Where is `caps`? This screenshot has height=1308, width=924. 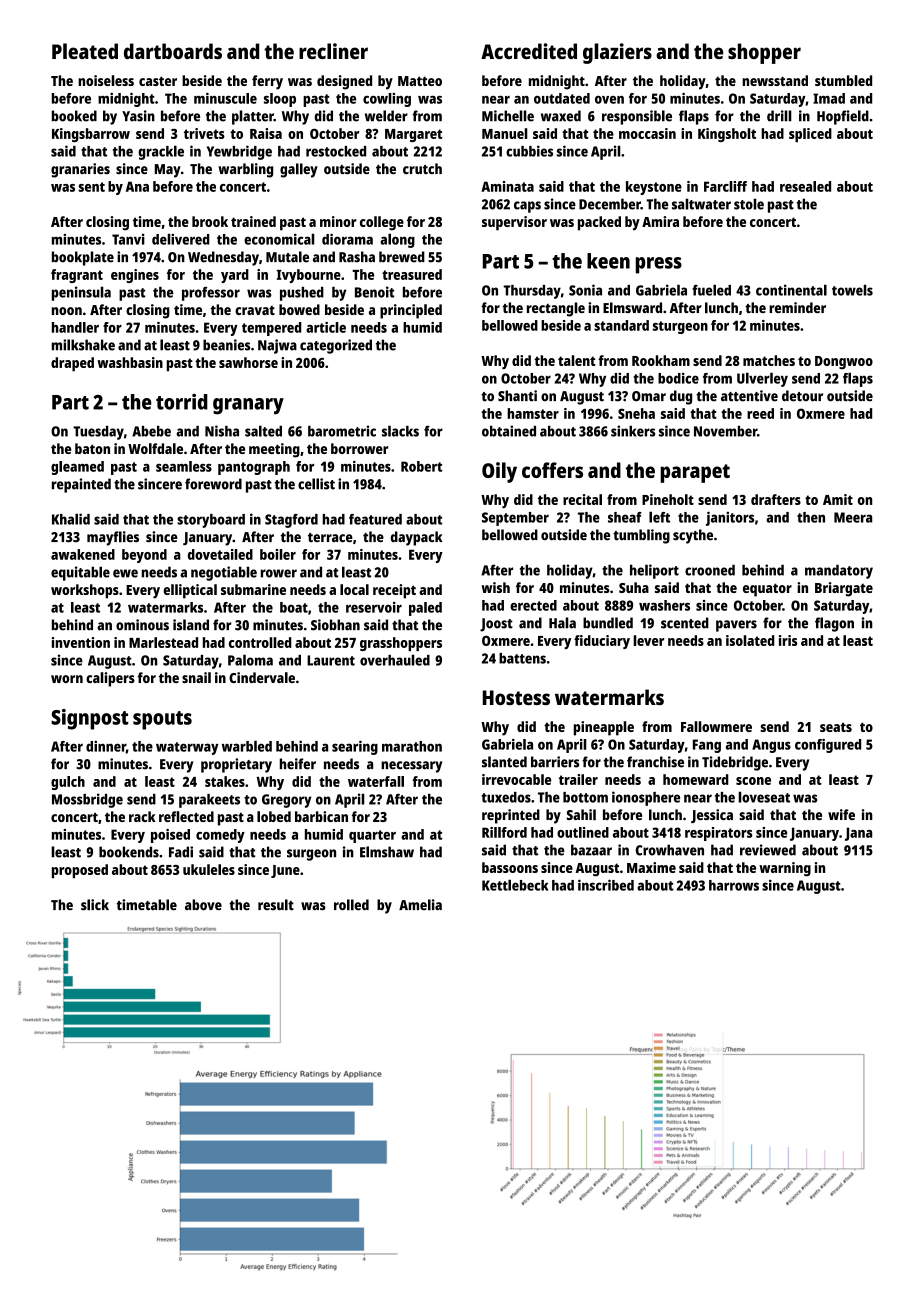 caps is located at coordinates (527, 207).
